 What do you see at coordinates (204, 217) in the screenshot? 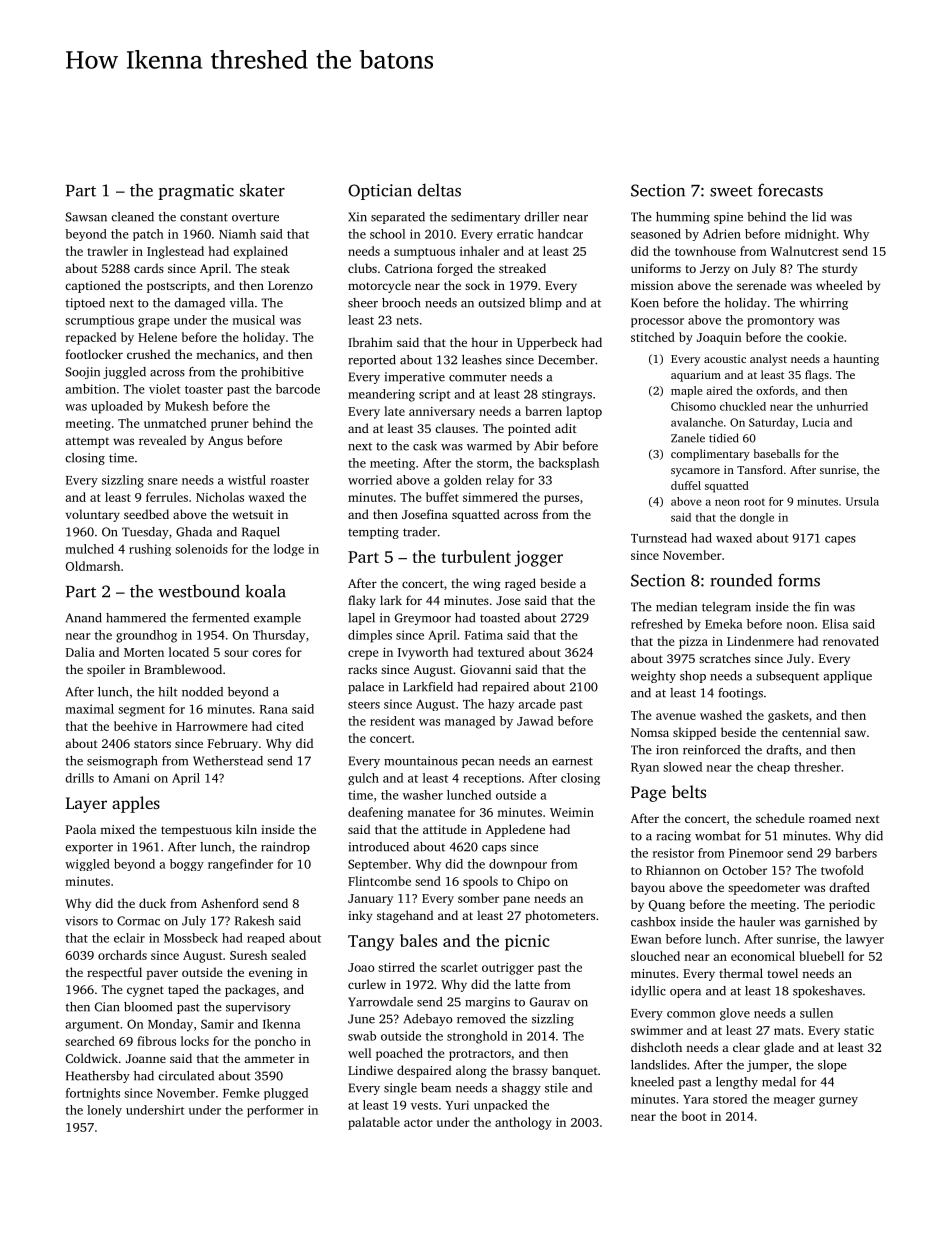
I see `constant` at bounding box center [204, 217].
